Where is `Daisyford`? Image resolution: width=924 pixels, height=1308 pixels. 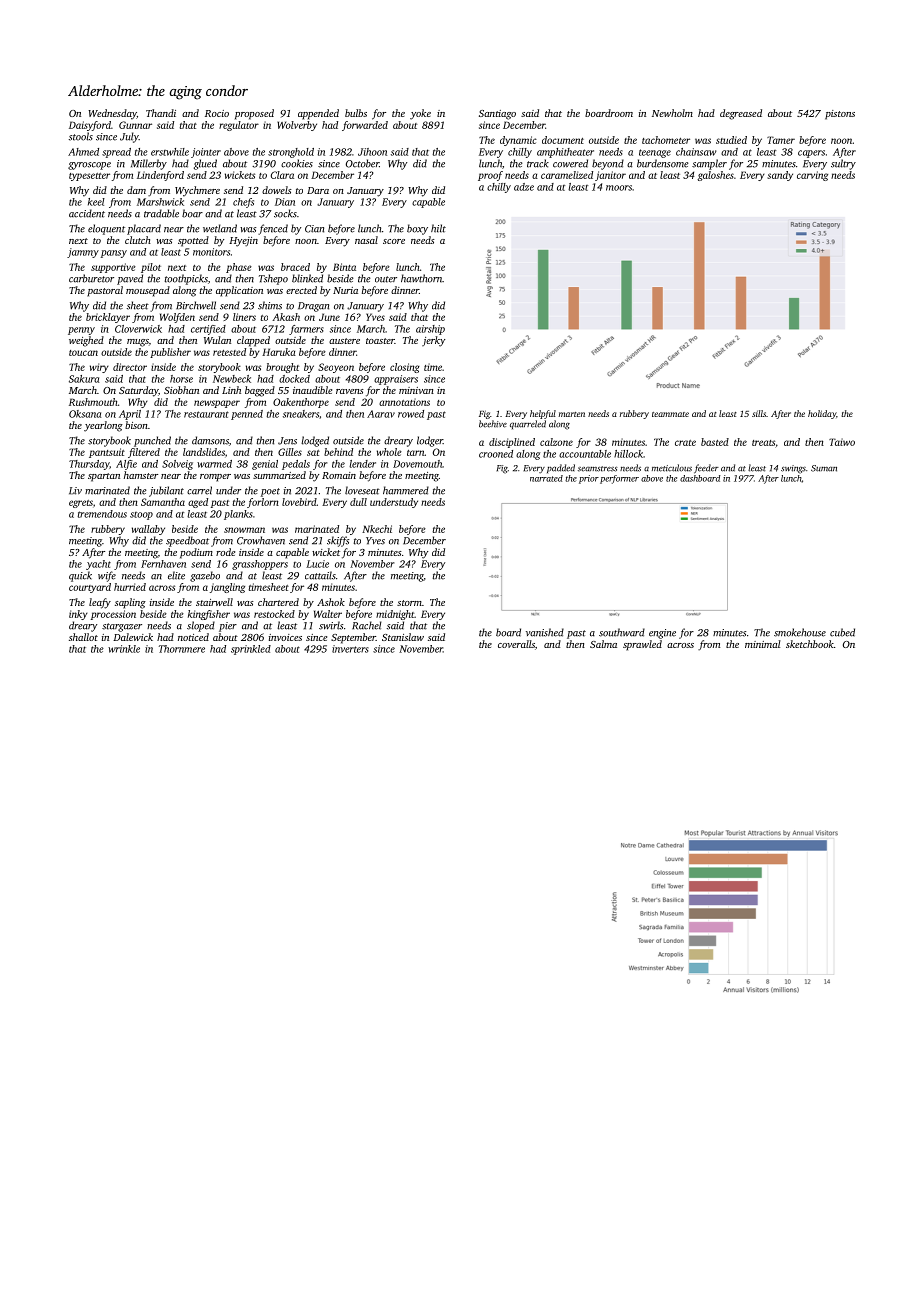
Daisyford is located at coordinates (90, 126).
